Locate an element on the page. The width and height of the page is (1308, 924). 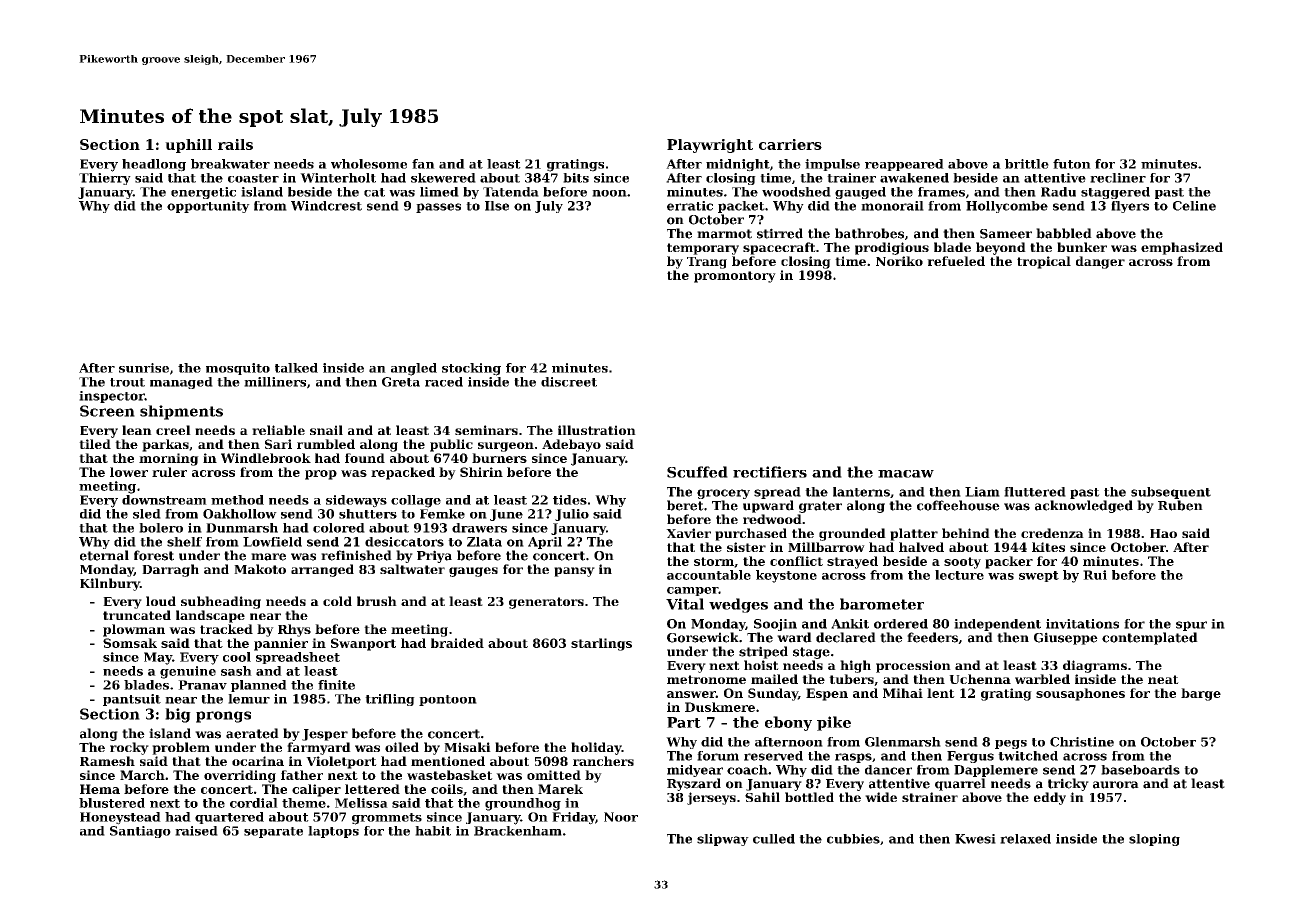
raised is located at coordinates (196, 831).
